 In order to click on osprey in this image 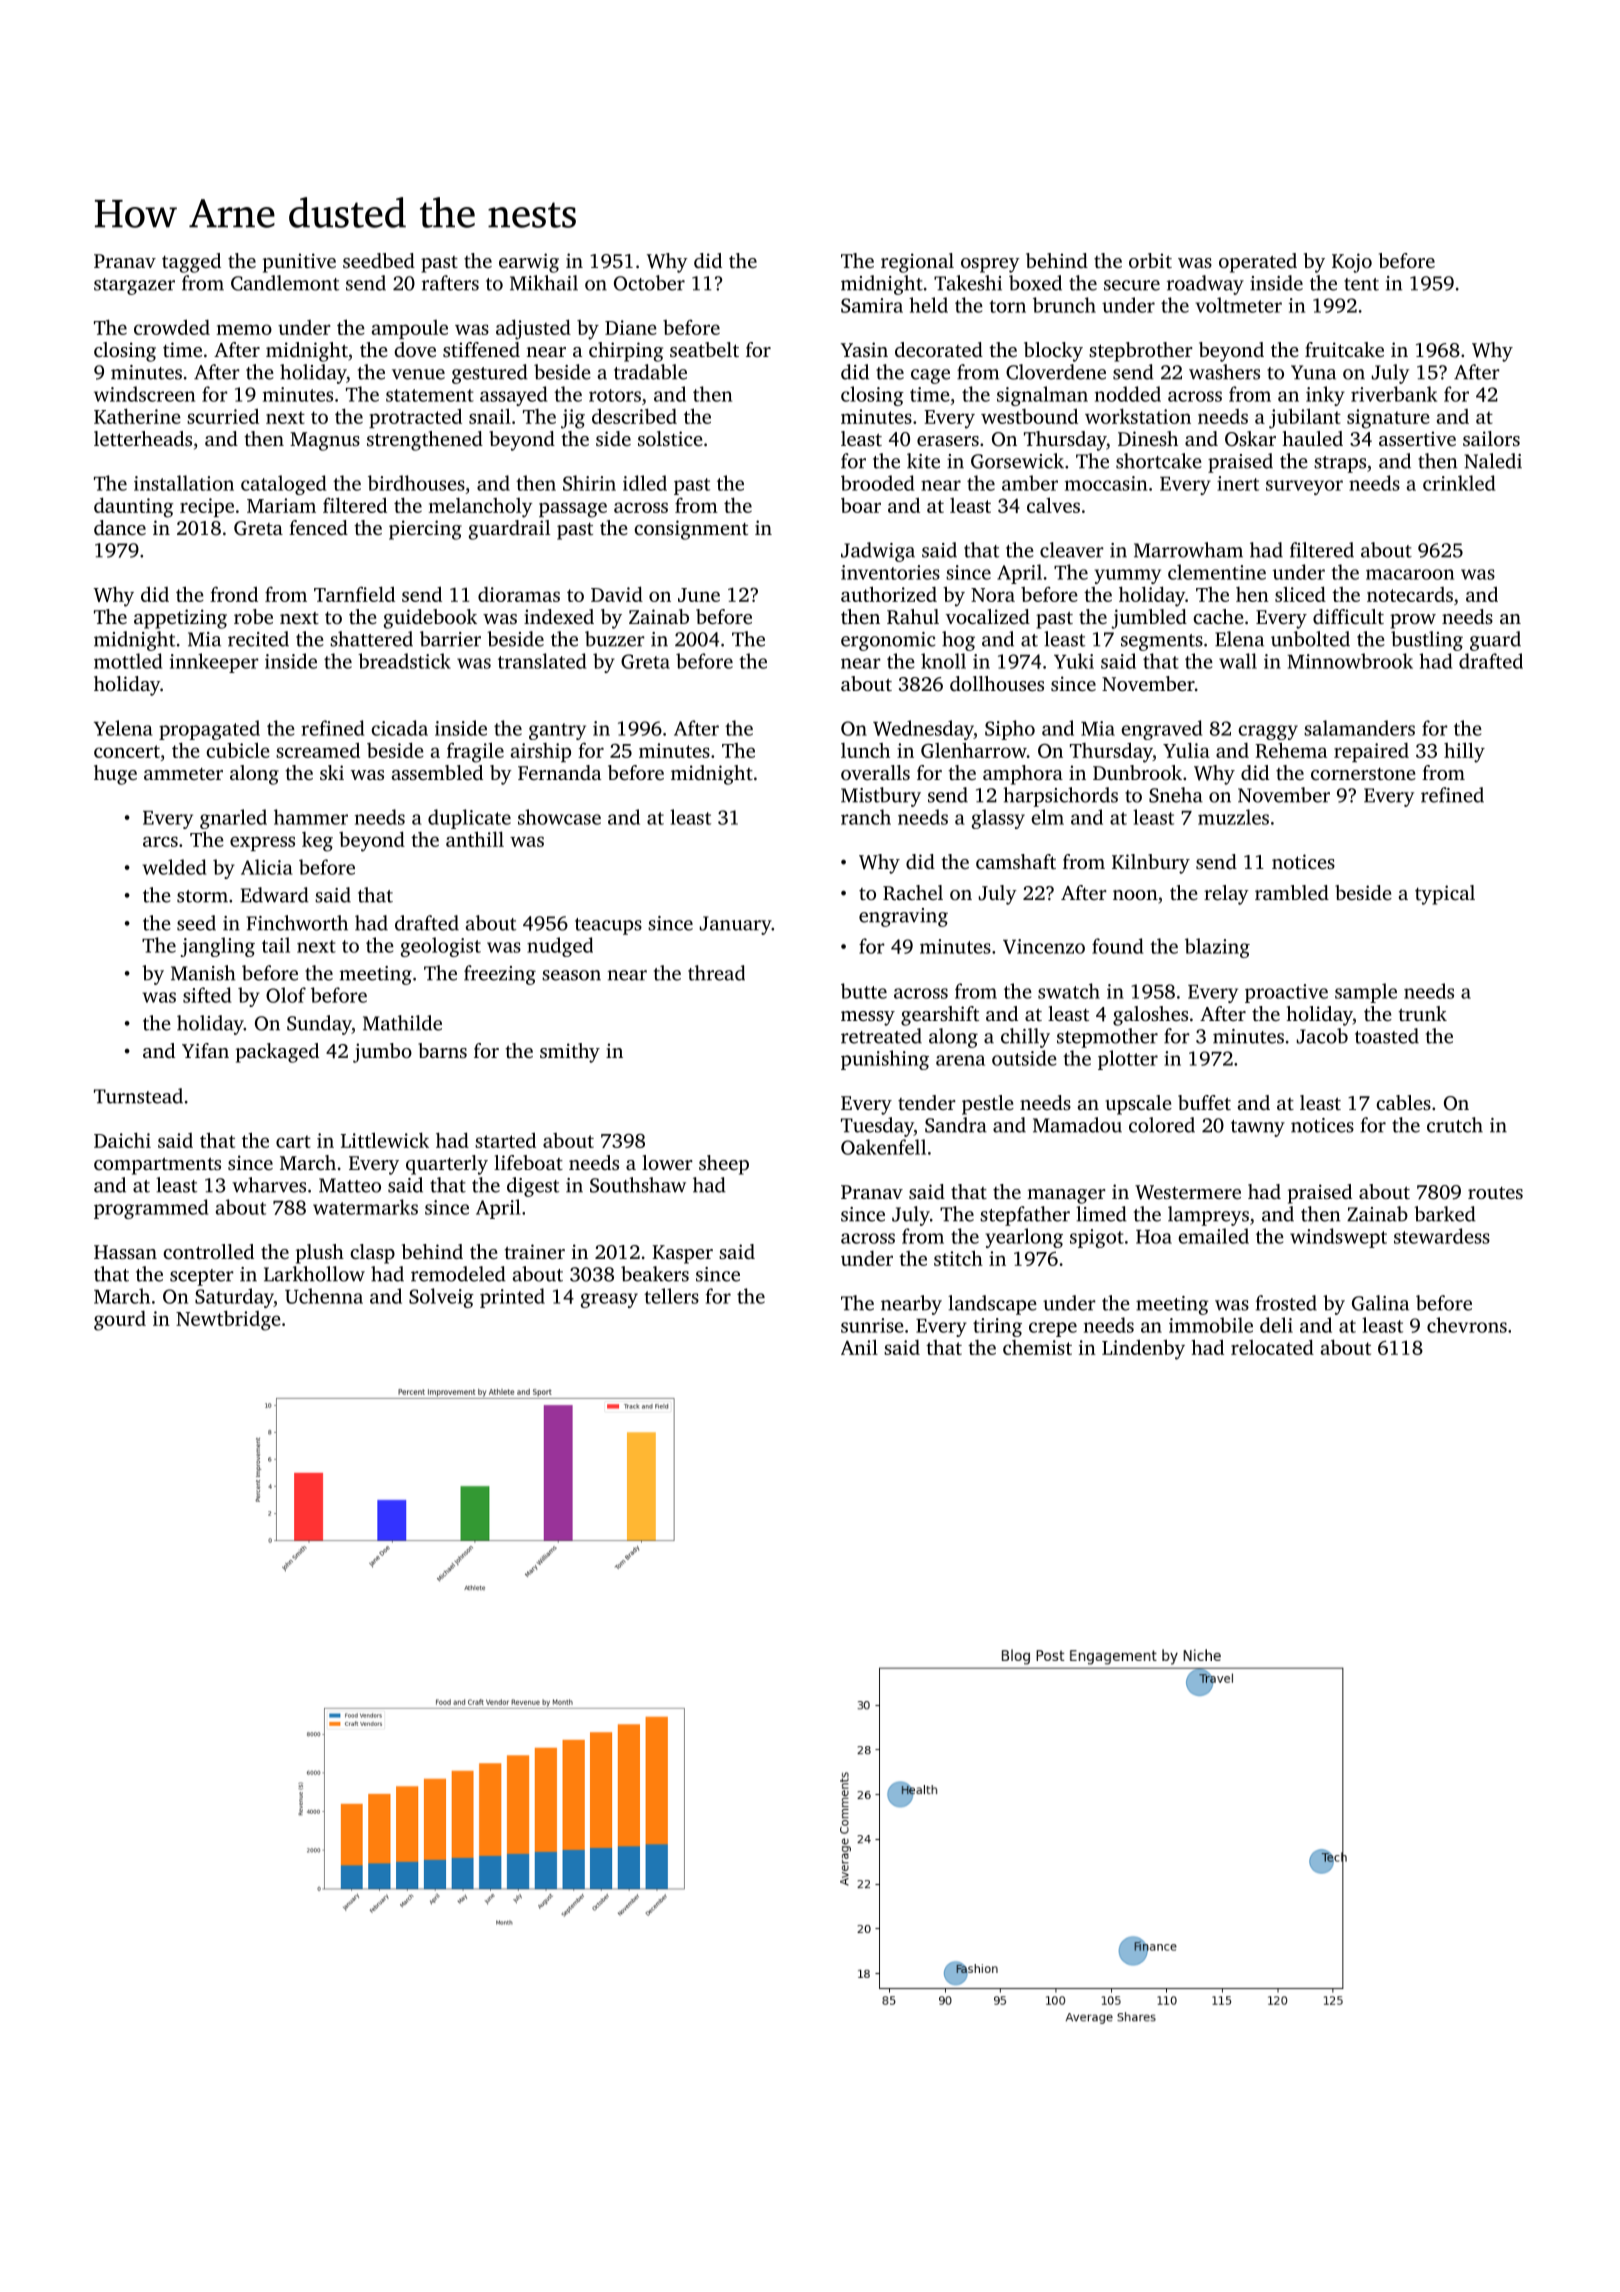, I will do `click(990, 265)`.
